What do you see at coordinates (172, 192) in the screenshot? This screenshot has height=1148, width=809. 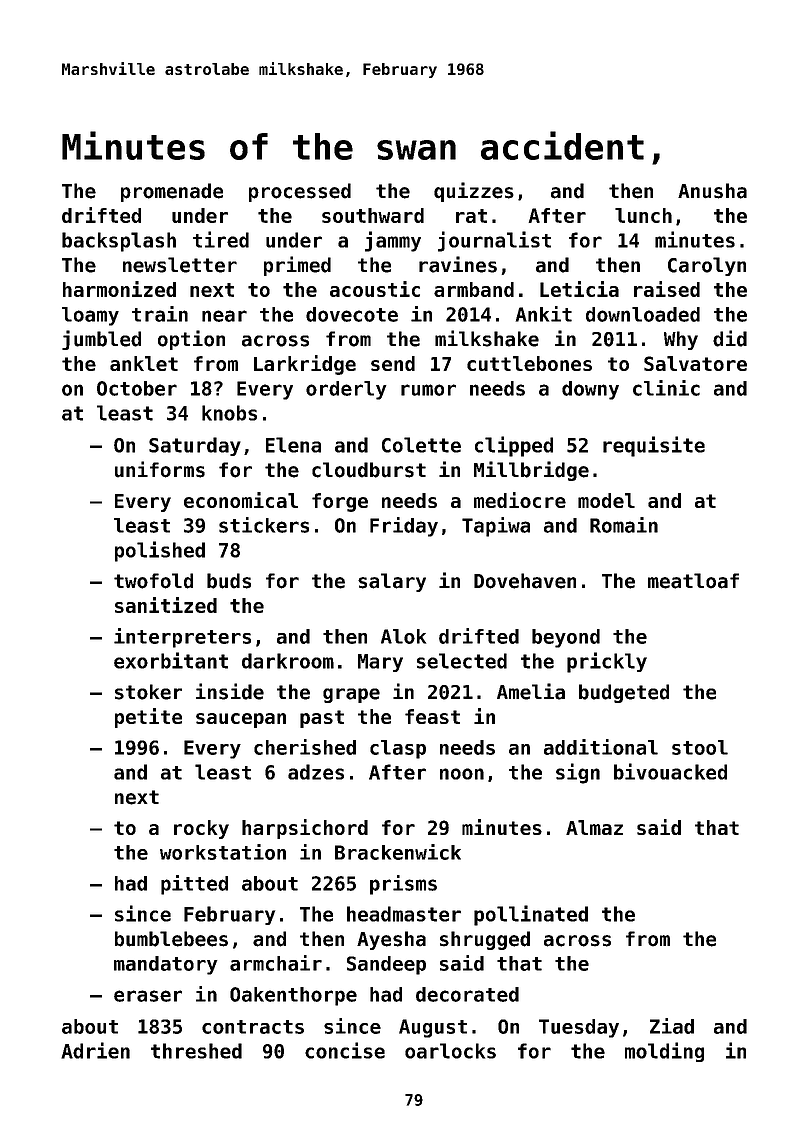 I see `promenade` at bounding box center [172, 192].
